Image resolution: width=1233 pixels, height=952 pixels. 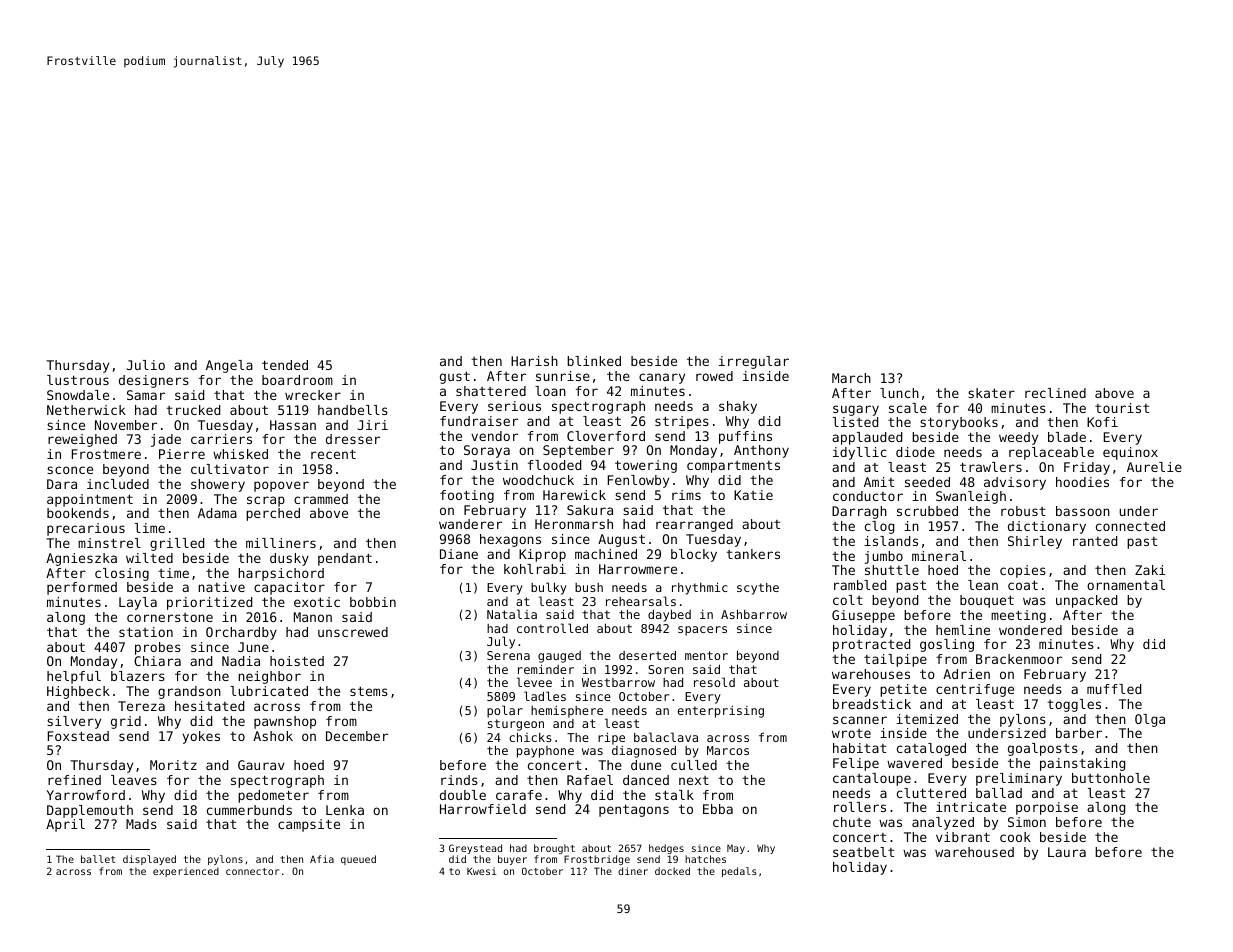 I want to click on Harish, so click(x=534, y=361).
